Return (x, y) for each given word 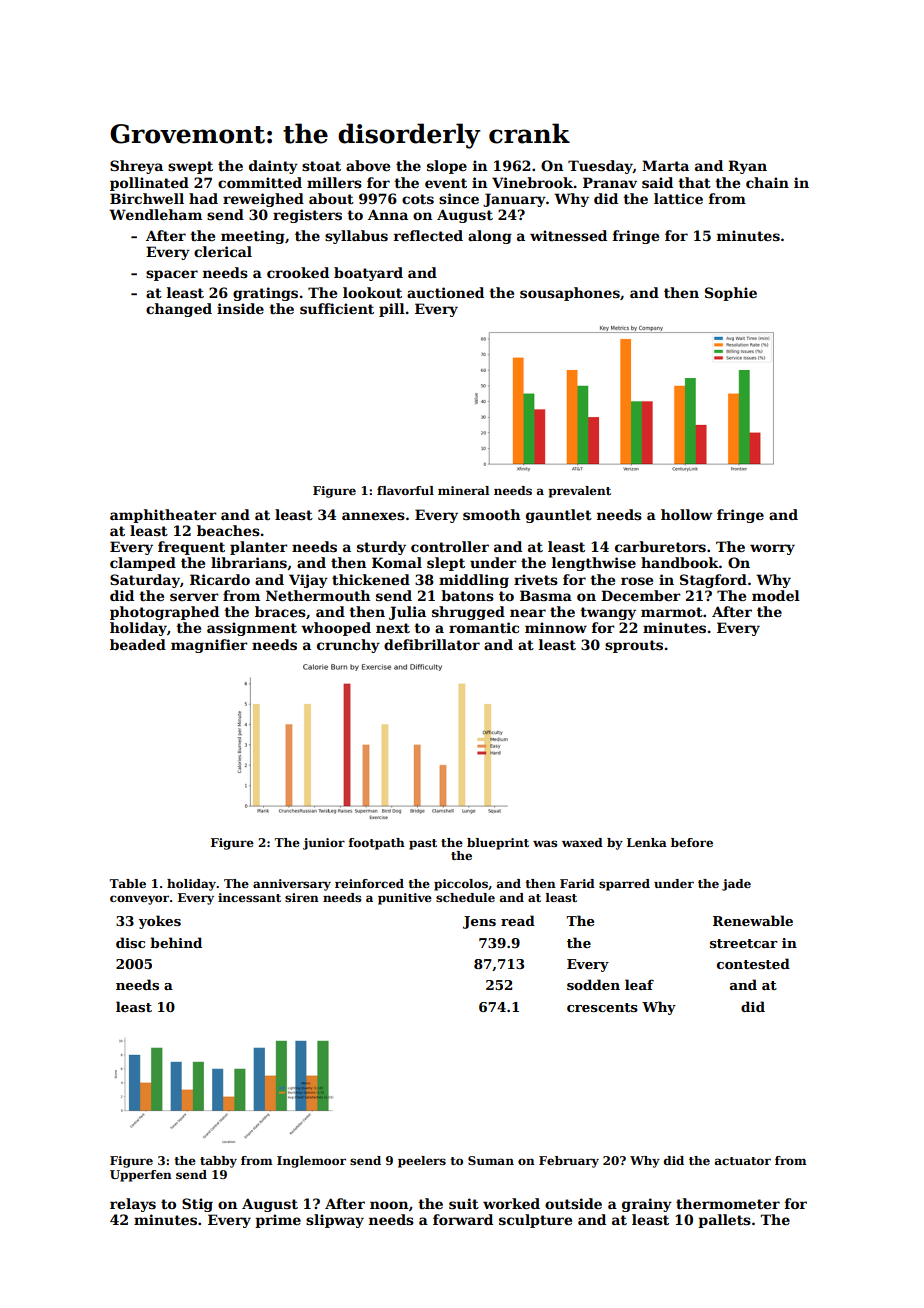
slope (447, 167)
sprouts (634, 646)
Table (127, 883)
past (423, 844)
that (694, 182)
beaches (228, 530)
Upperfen (141, 1176)
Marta (665, 165)
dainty (273, 167)
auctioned (445, 292)
